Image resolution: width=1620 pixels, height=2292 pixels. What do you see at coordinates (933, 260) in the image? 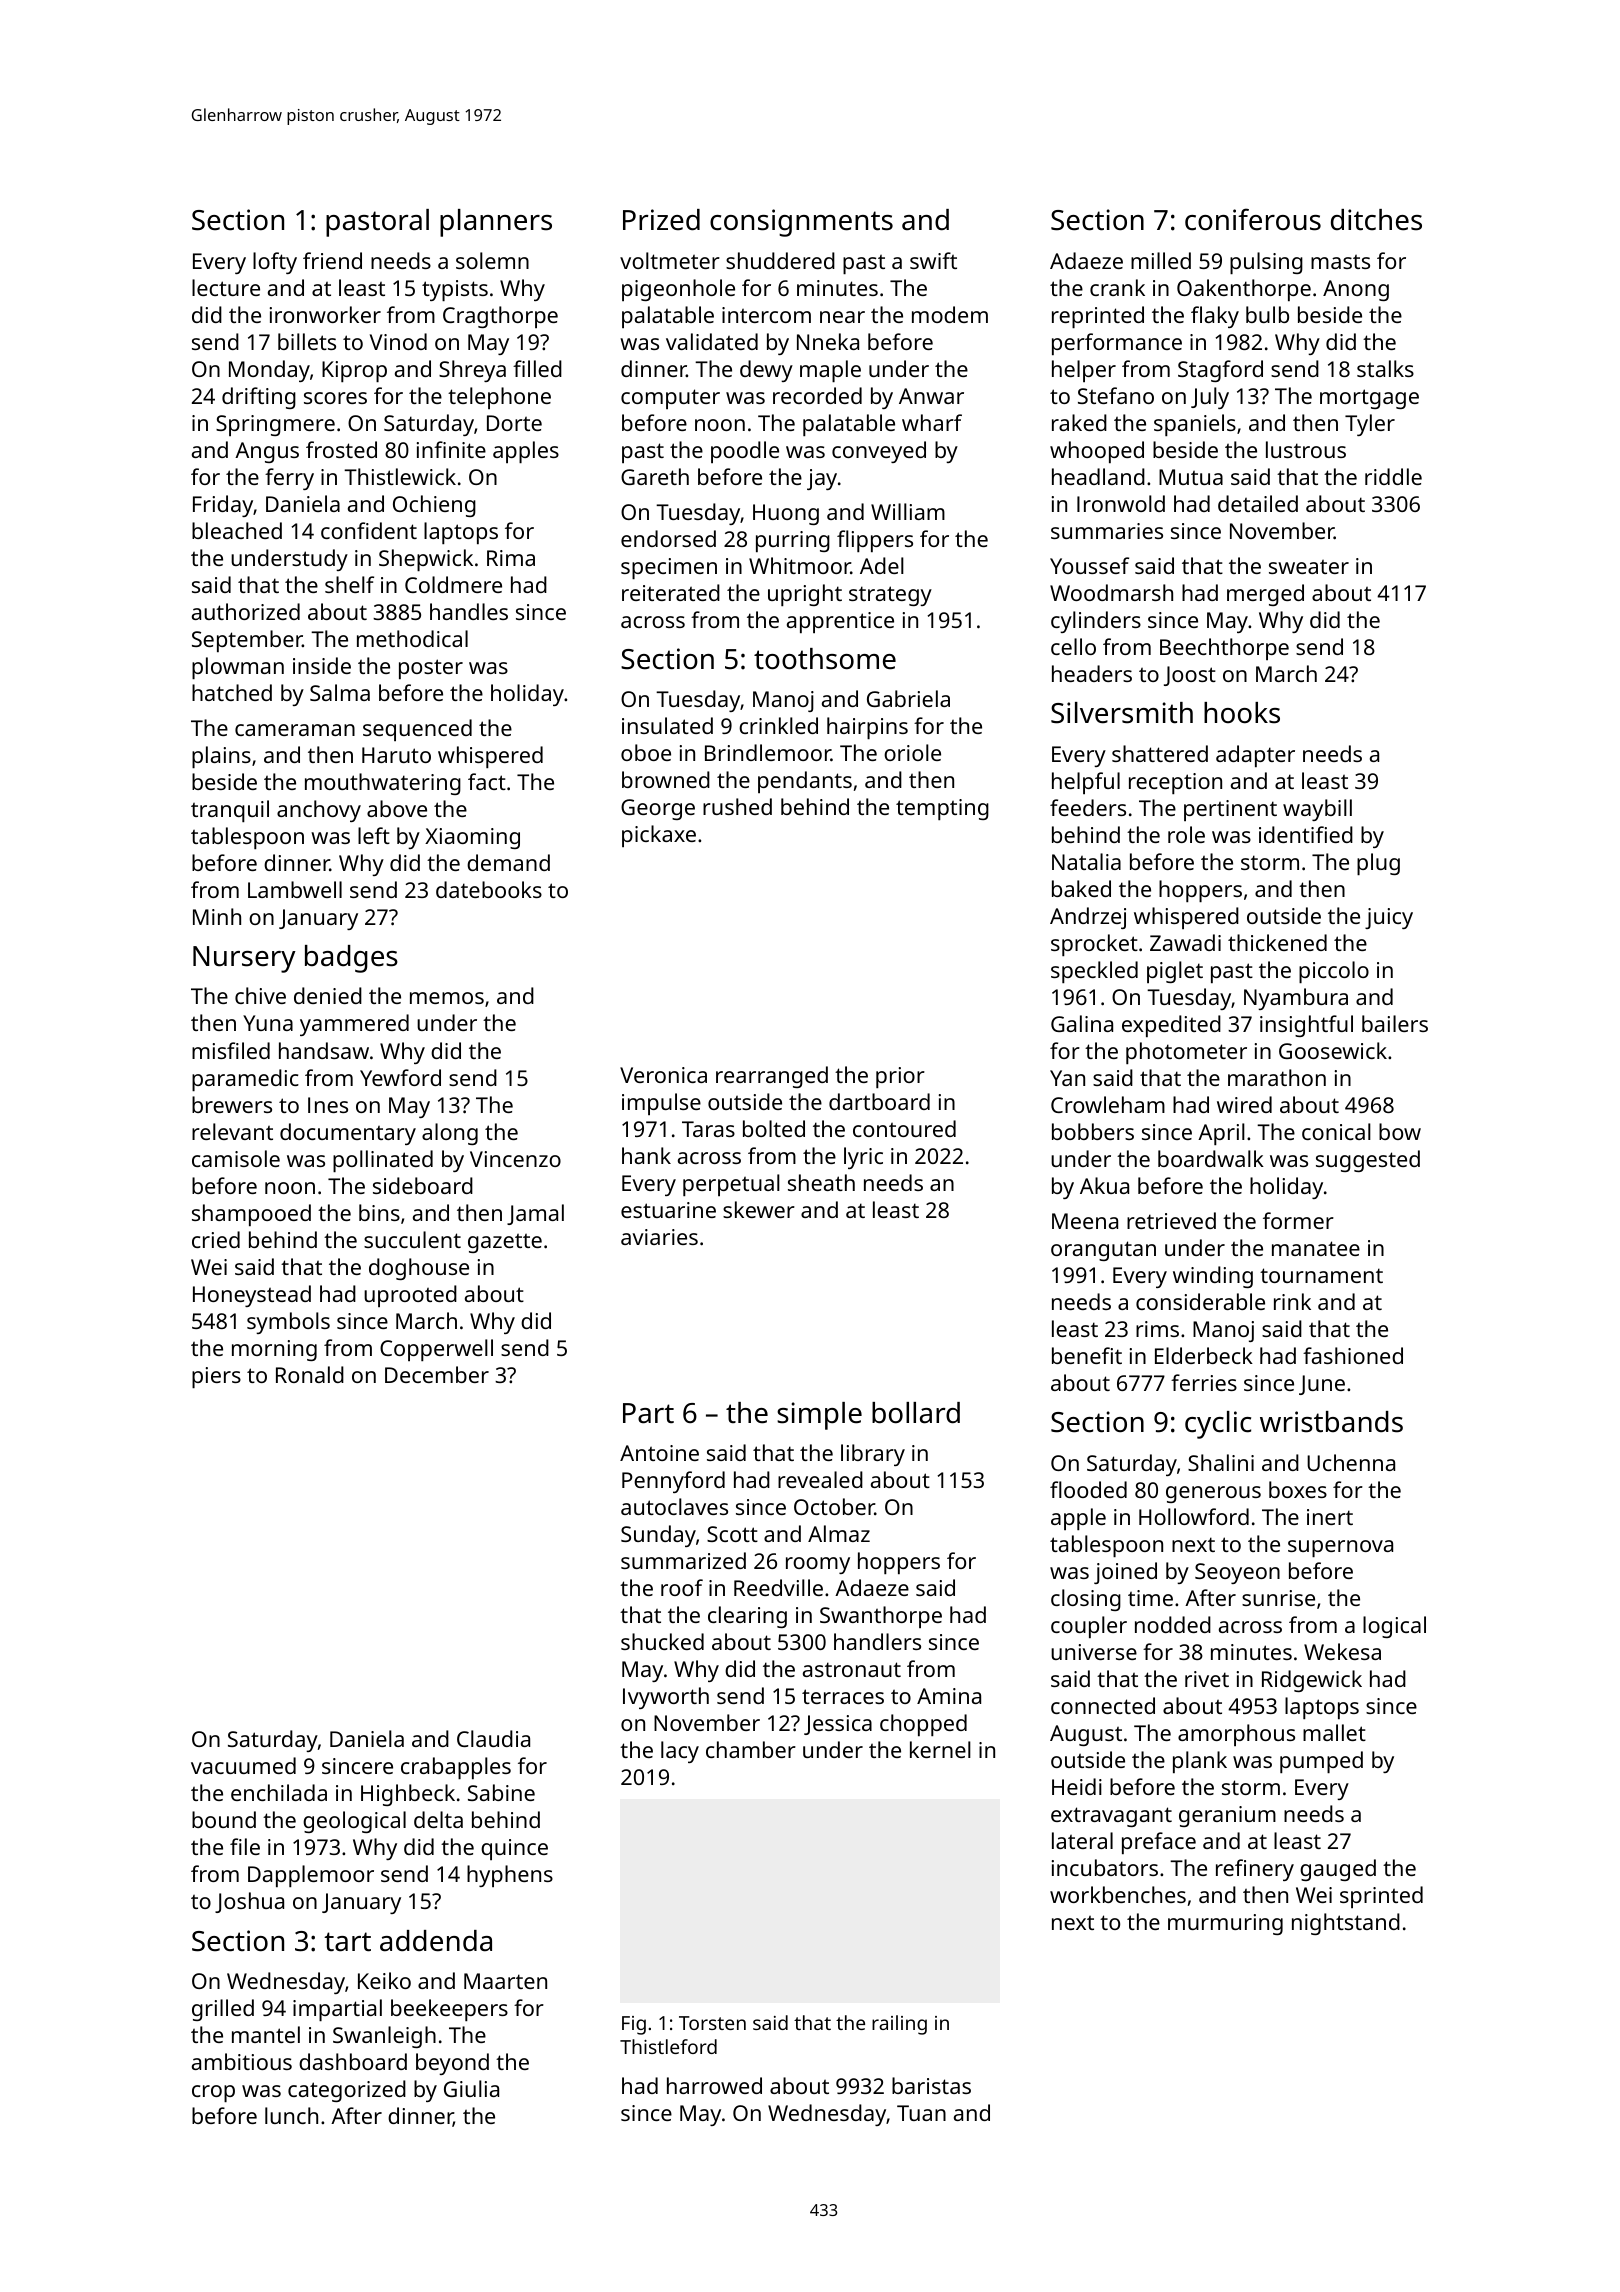
I see `swift` at bounding box center [933, 260].
